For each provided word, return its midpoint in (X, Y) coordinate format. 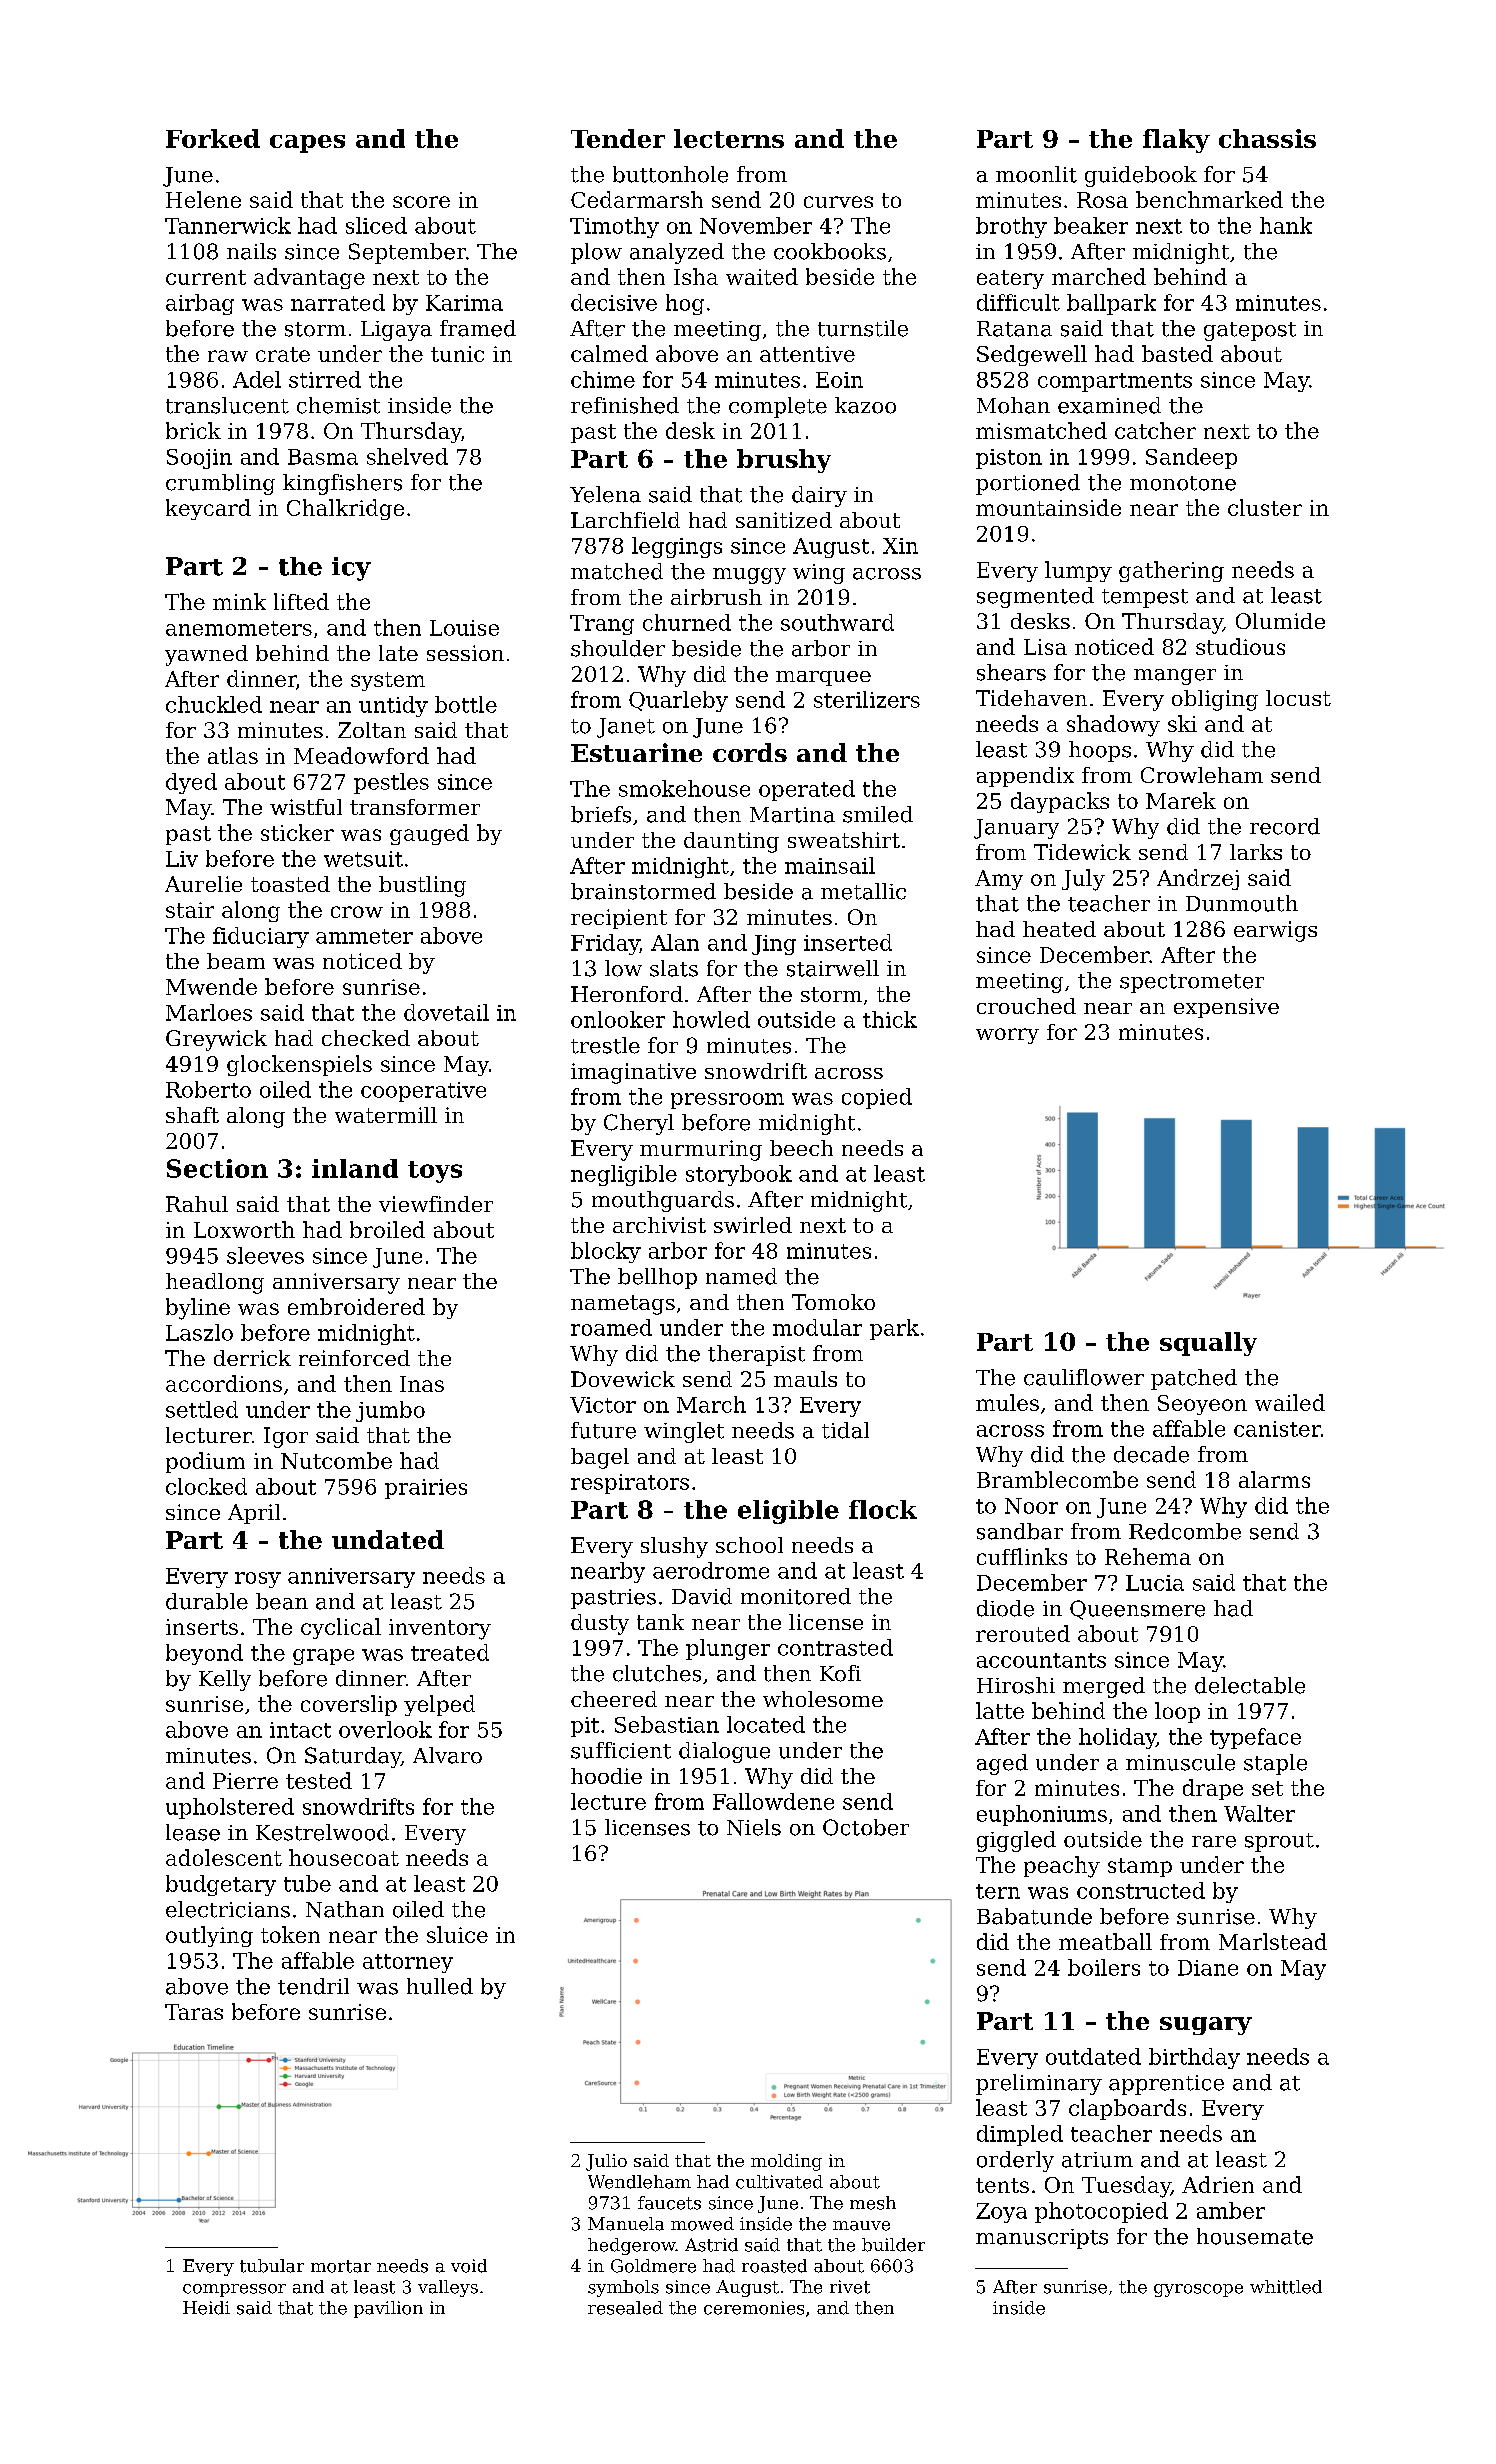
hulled (440, 1986)
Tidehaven (1031, 698)
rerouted (1023, 1633)
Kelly (225, 1680)
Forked (213, 138)
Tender (618, 138)
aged (1002, 1764)
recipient (619, 919)
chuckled (214, 704)
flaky (1176, 141)
